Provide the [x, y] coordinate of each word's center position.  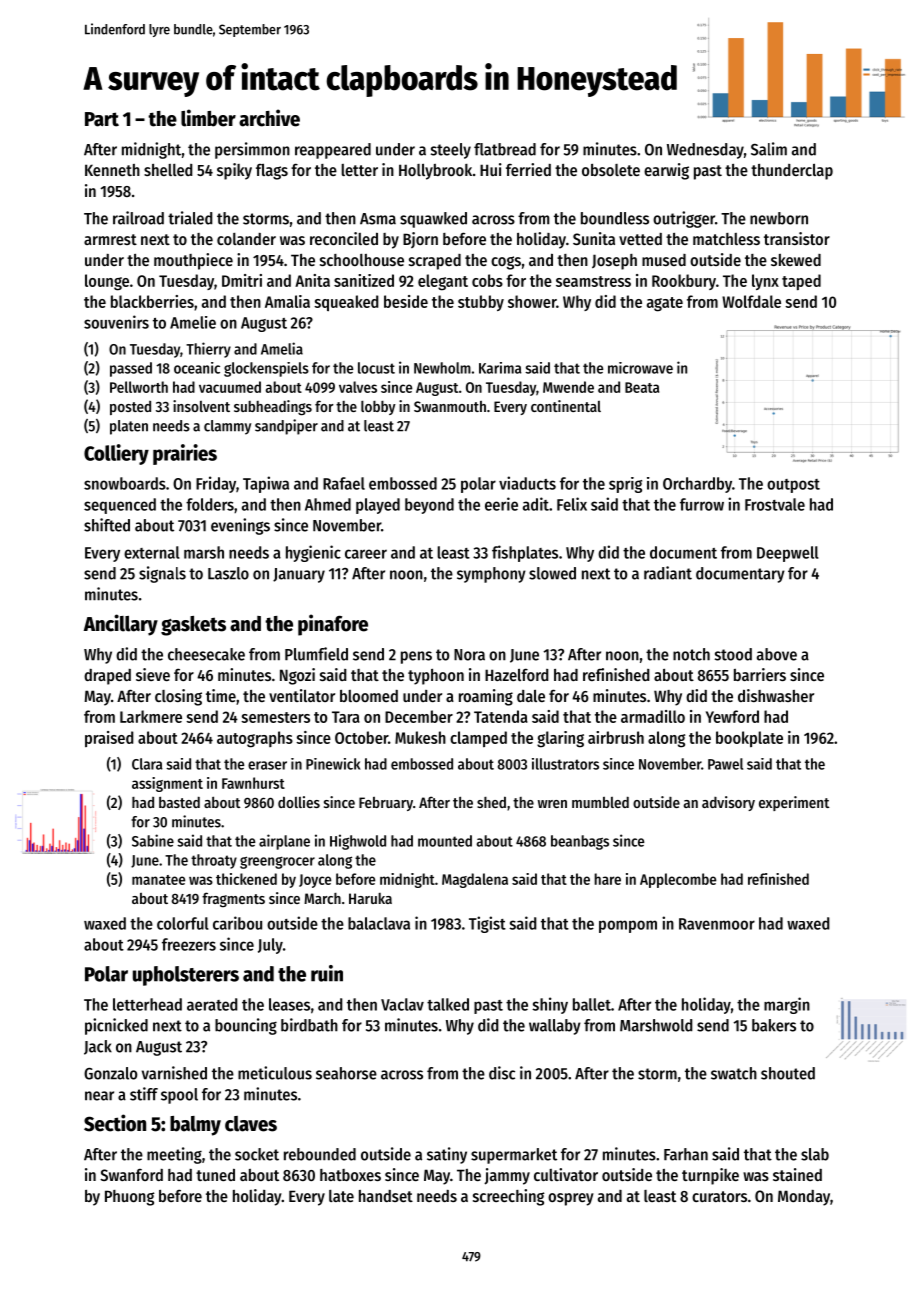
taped [801, 282]
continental [566, 406]
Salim [769, 149]
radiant [668, 573]
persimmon [252, 150]
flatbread [505, 149]
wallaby [555, 1027]
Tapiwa [266, 484]
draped [107, 677]
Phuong [130, 1198]
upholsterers [186, 976]
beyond [429, 506]
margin [787, 1005]
